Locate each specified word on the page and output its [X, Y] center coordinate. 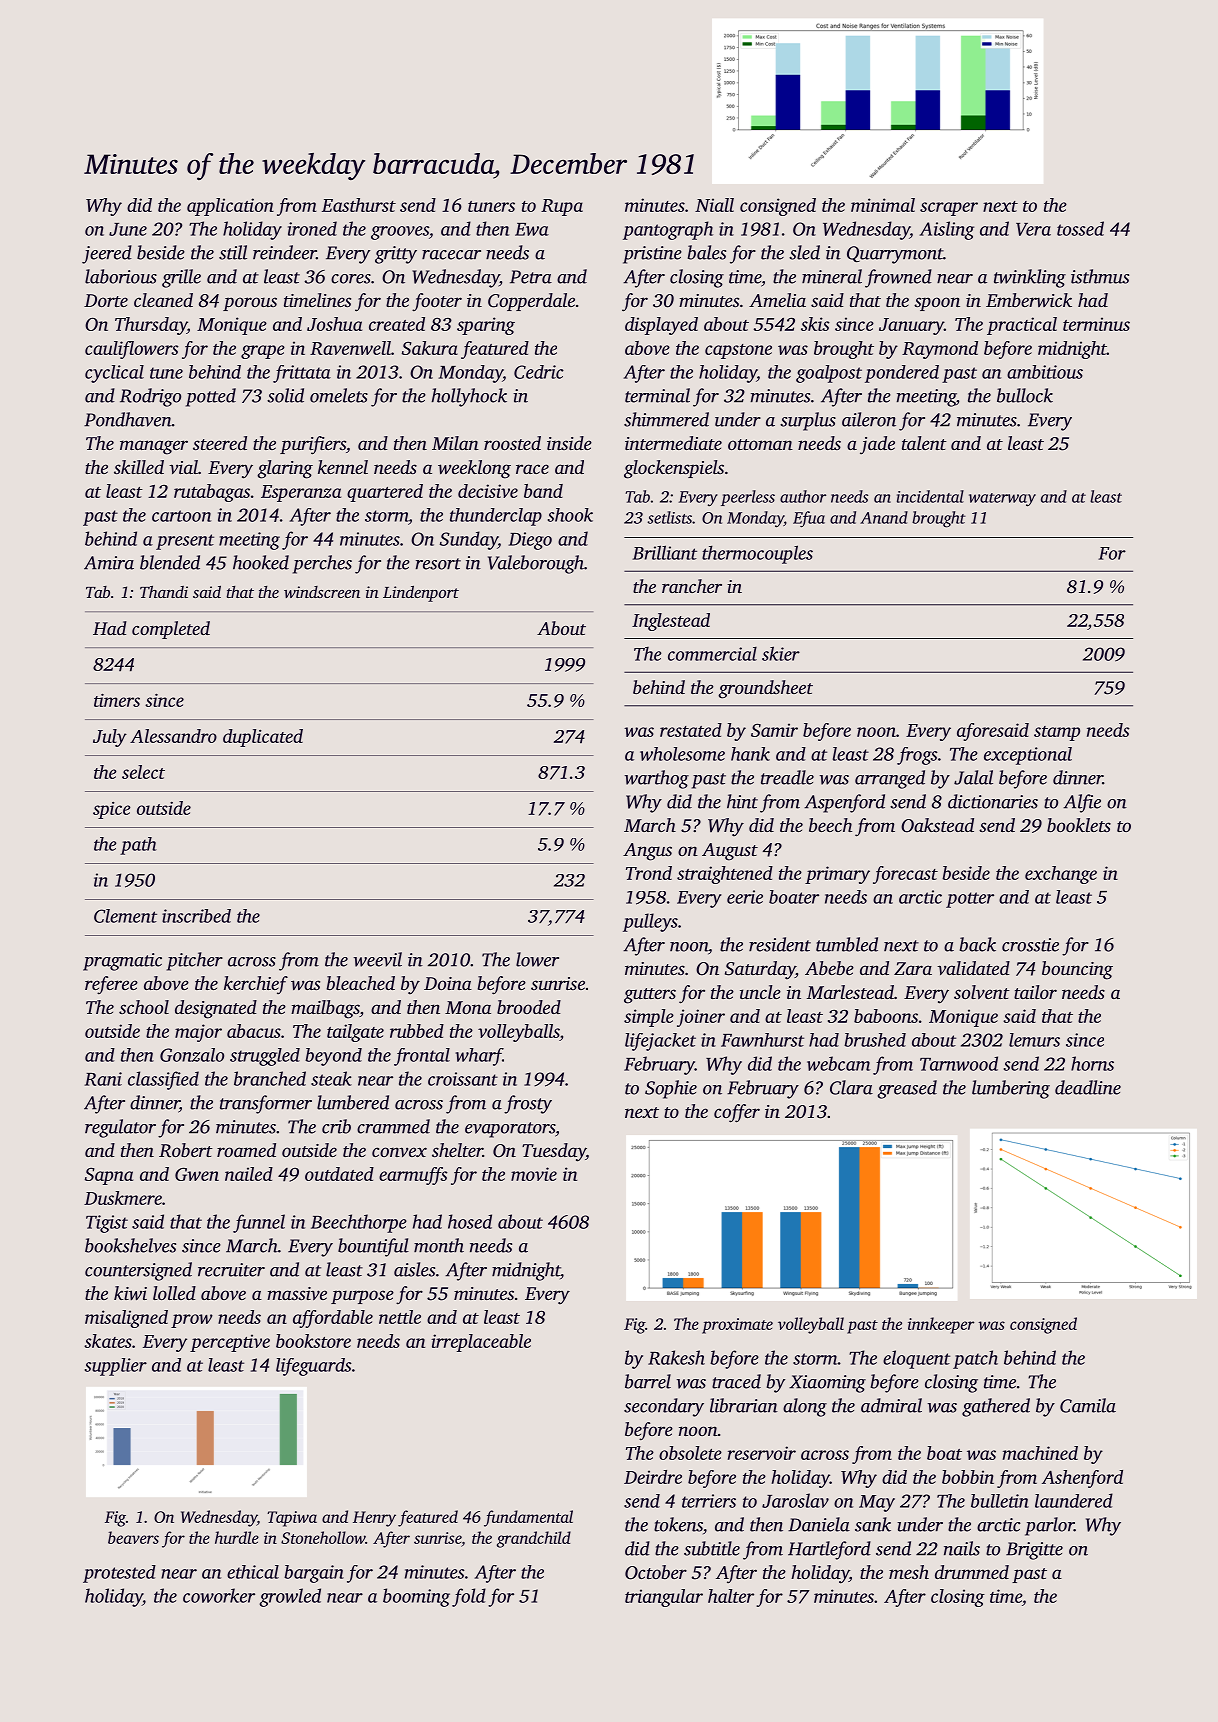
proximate [737, 1326]
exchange [1061, 875]
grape [263, 352]
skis [815, 324]
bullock [1025, 395]
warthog [657, 779]
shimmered [666, 419]
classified [163, 1080]
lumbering [1011, 1089]
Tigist [107, 1224]
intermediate [673, 443]
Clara [851, 1087]
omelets [339, 395]
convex [399, 1152]
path [138, 846]
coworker [219, 1595]
